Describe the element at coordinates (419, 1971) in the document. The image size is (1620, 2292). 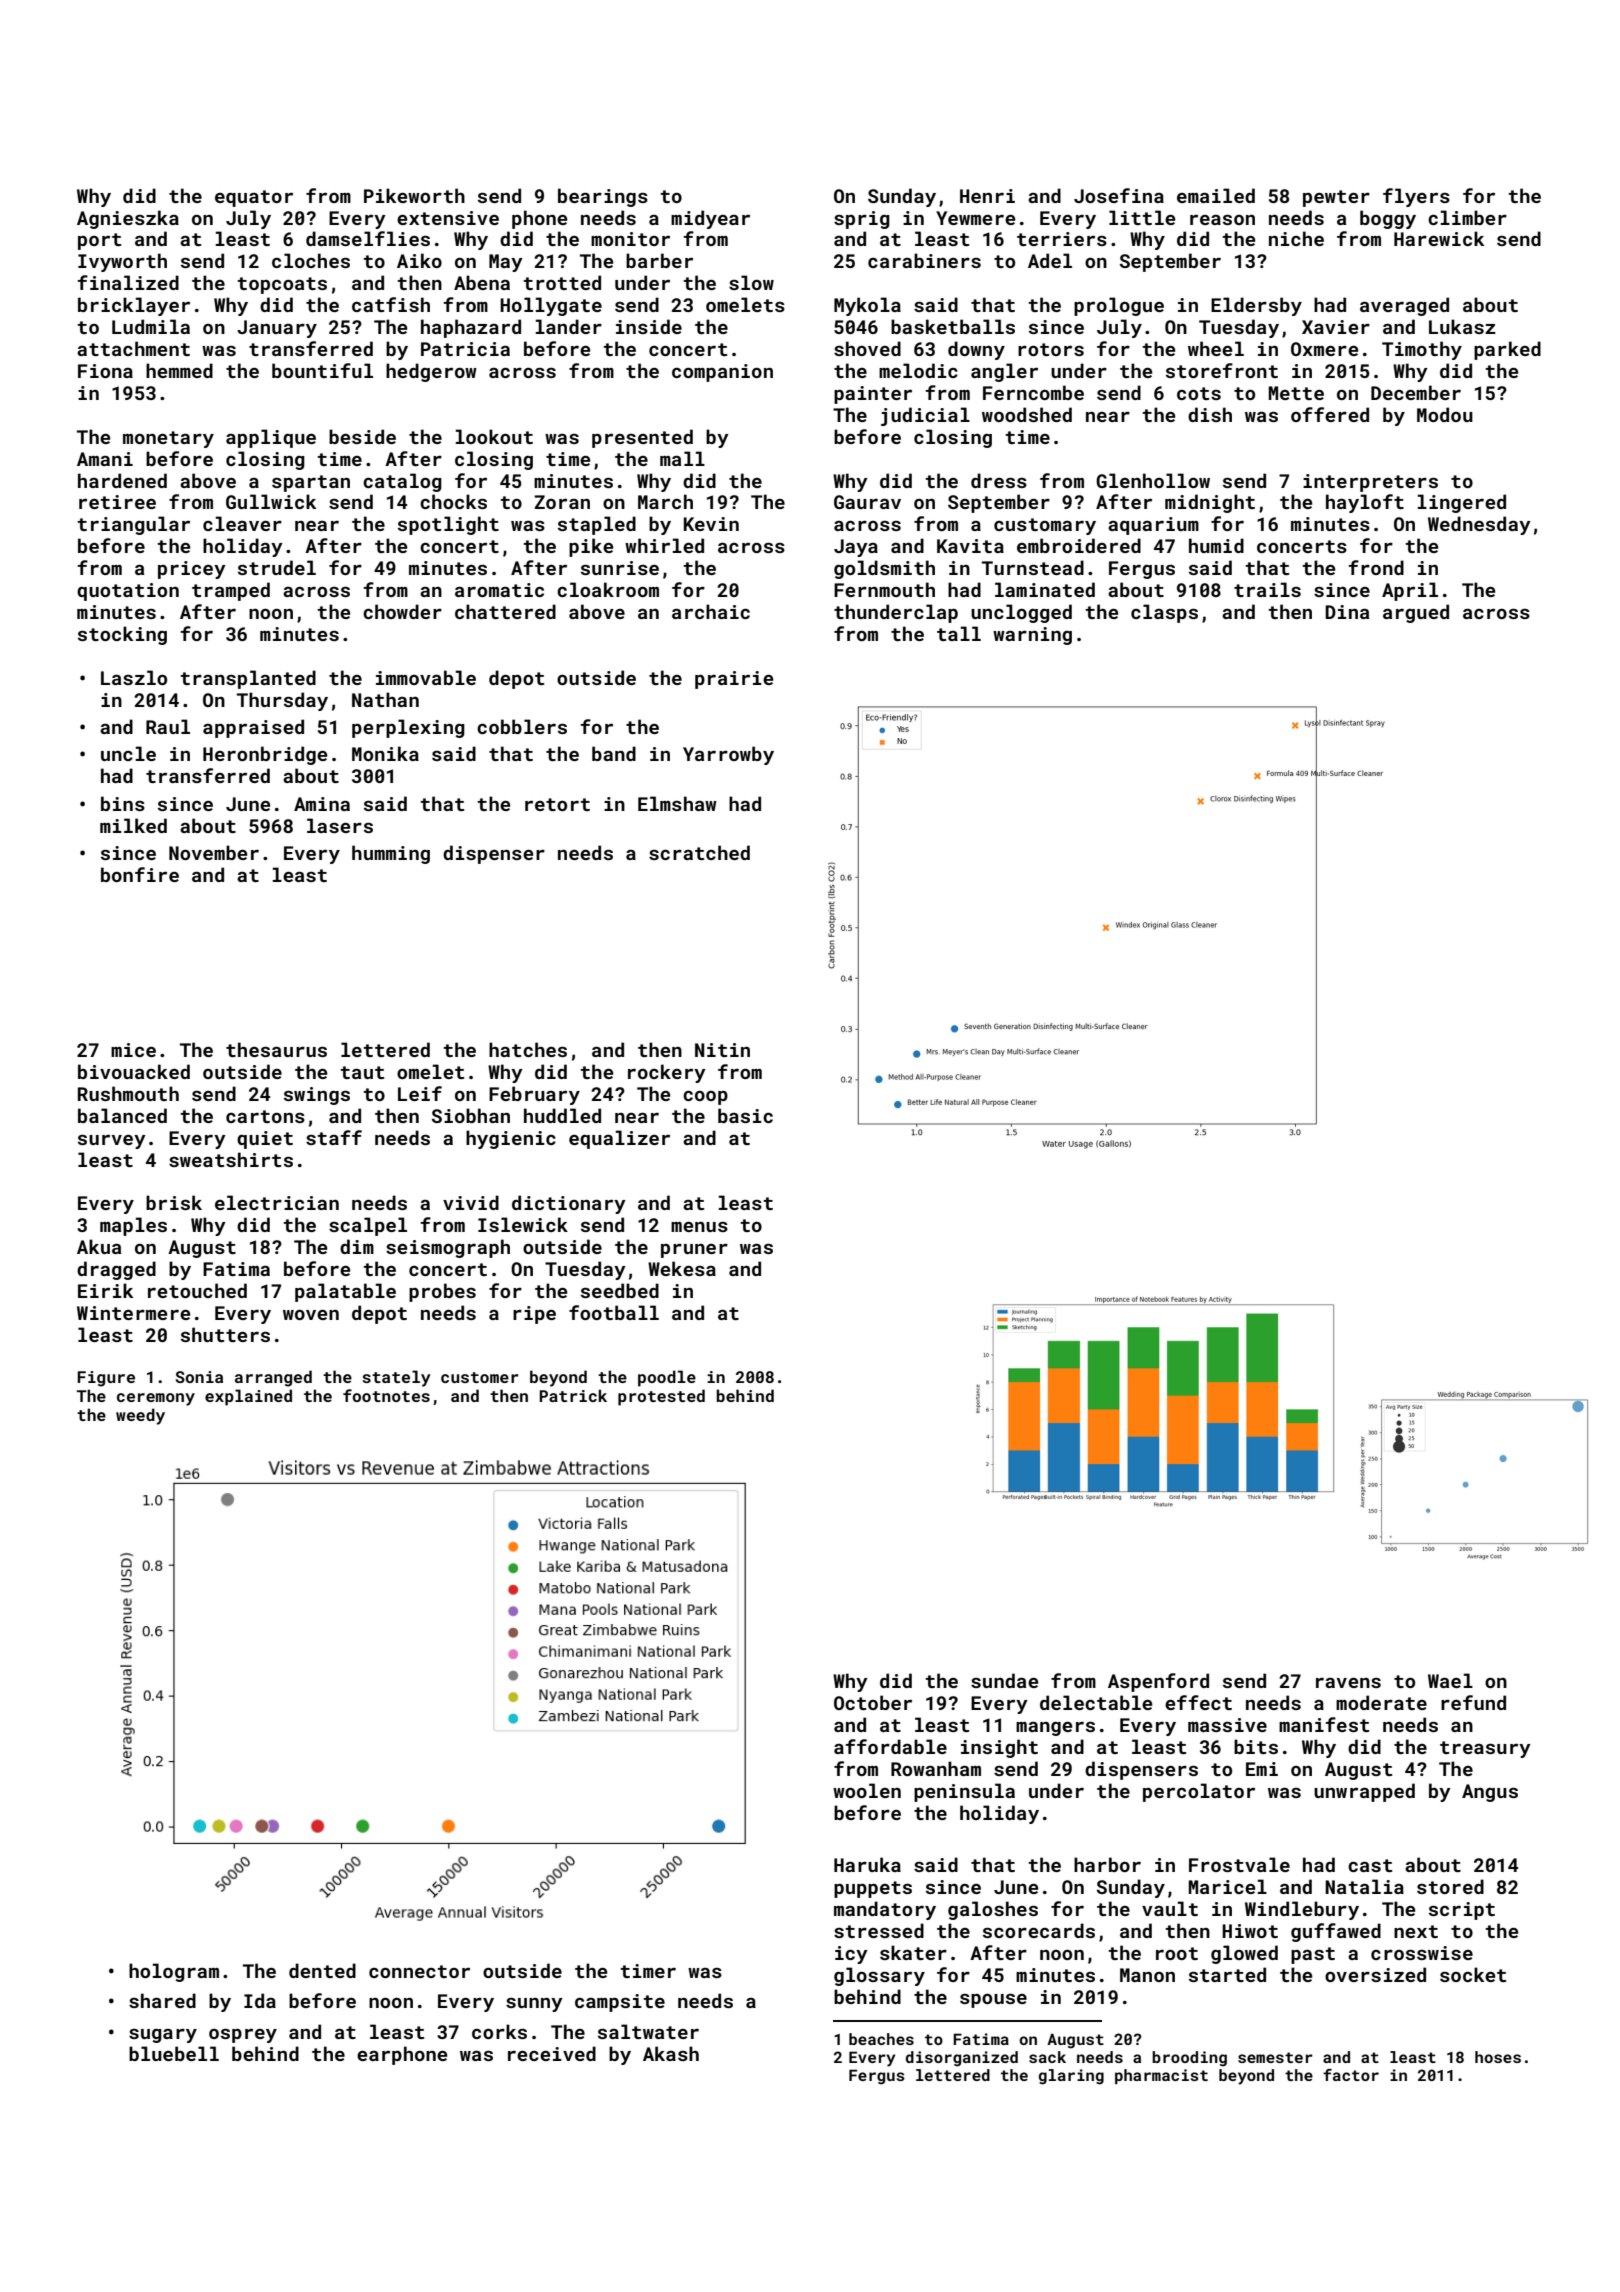
I see `connector` at that location.
